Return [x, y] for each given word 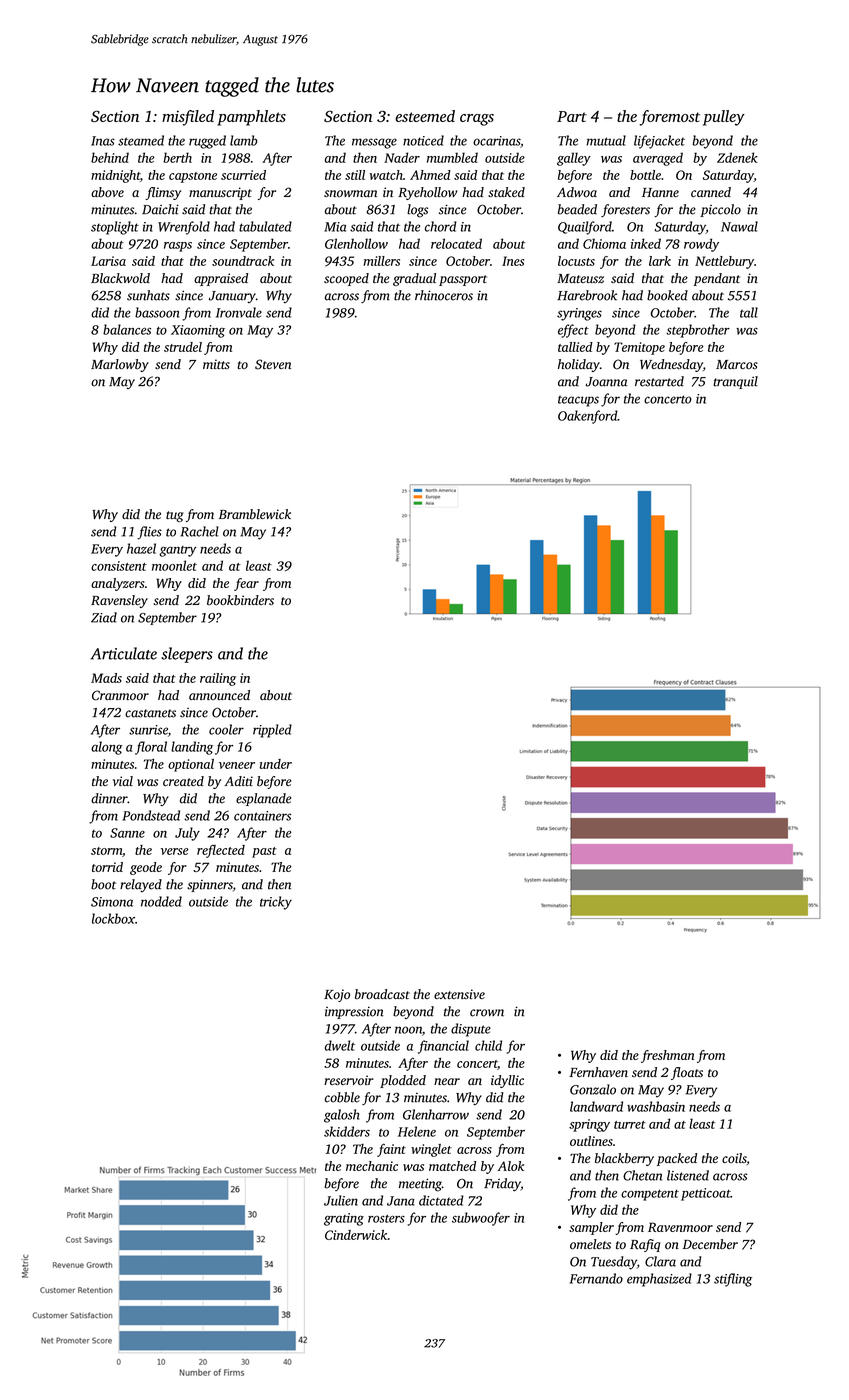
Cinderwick [356, 1235]
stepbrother [698, 331]
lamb [243, 140]
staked [506, 192]
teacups [578, 401]
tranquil [735, 382]
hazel [141, 548]
